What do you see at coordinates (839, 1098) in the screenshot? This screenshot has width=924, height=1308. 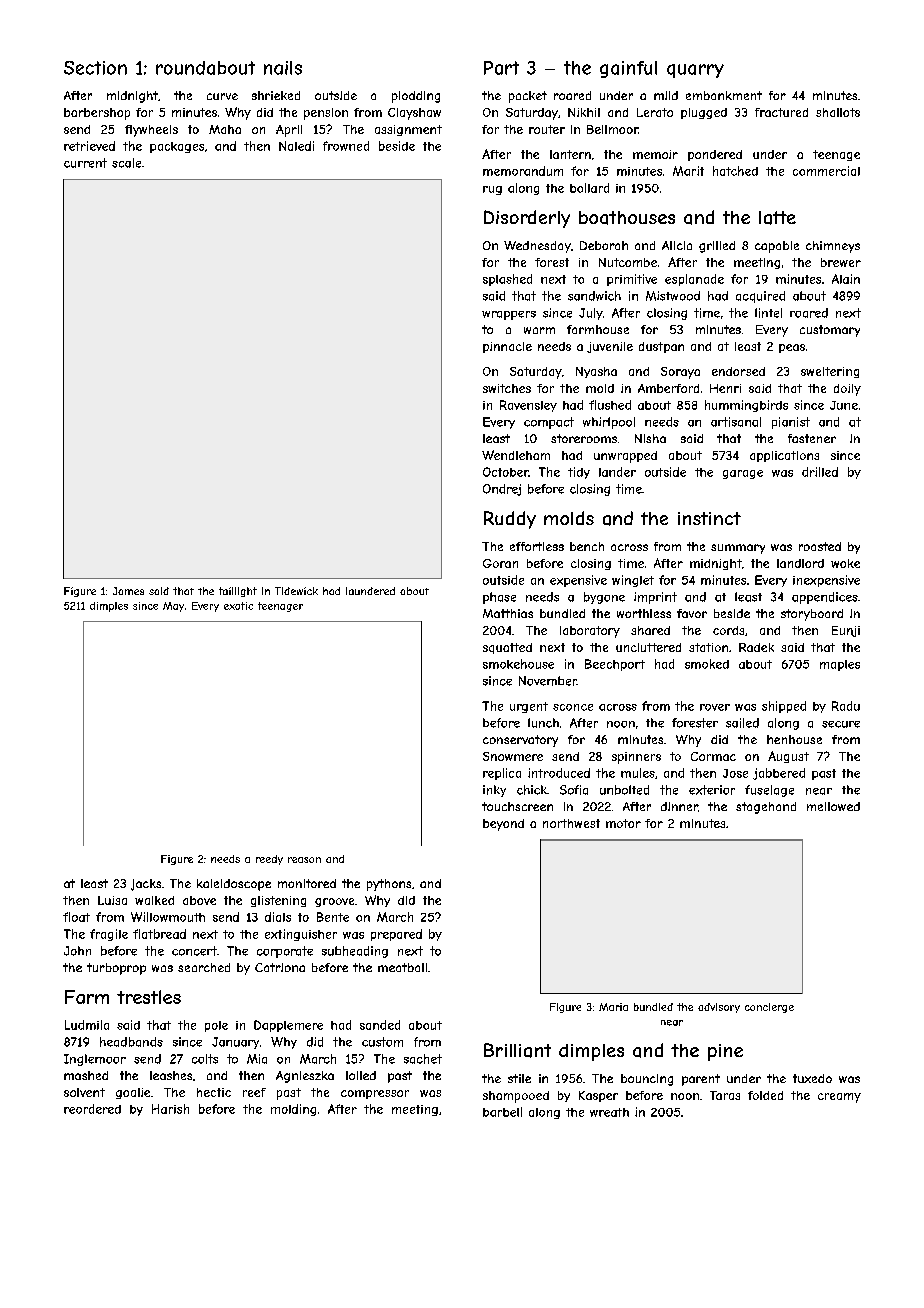 I see `creamy` at bounding box center [839, 1098].
